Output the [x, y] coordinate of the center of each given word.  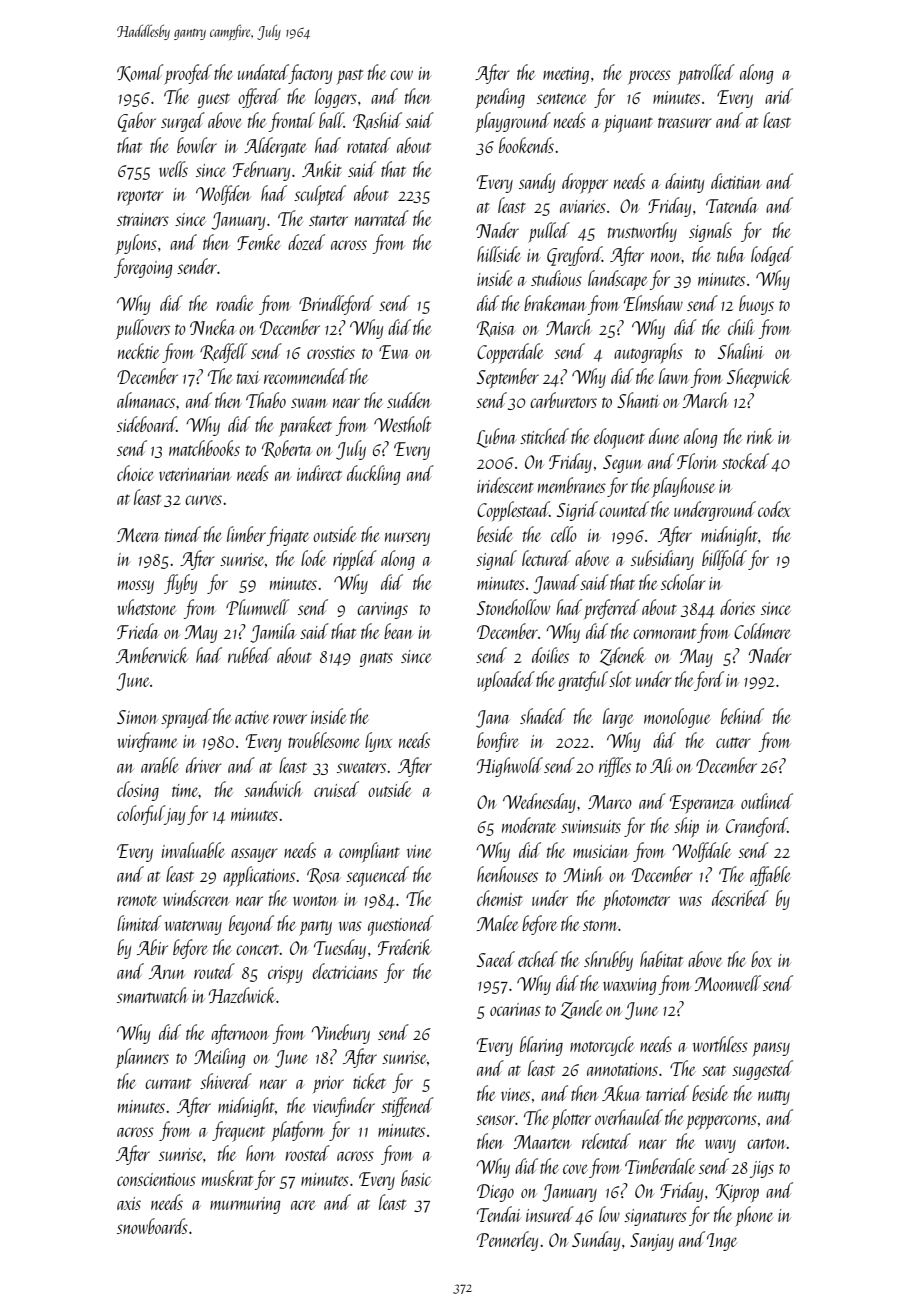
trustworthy [642, 232]
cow [401, 75]
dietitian [736, 181]
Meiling [219, 1058]
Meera [138, 535]
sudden [409, 400]
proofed [188, 74]
